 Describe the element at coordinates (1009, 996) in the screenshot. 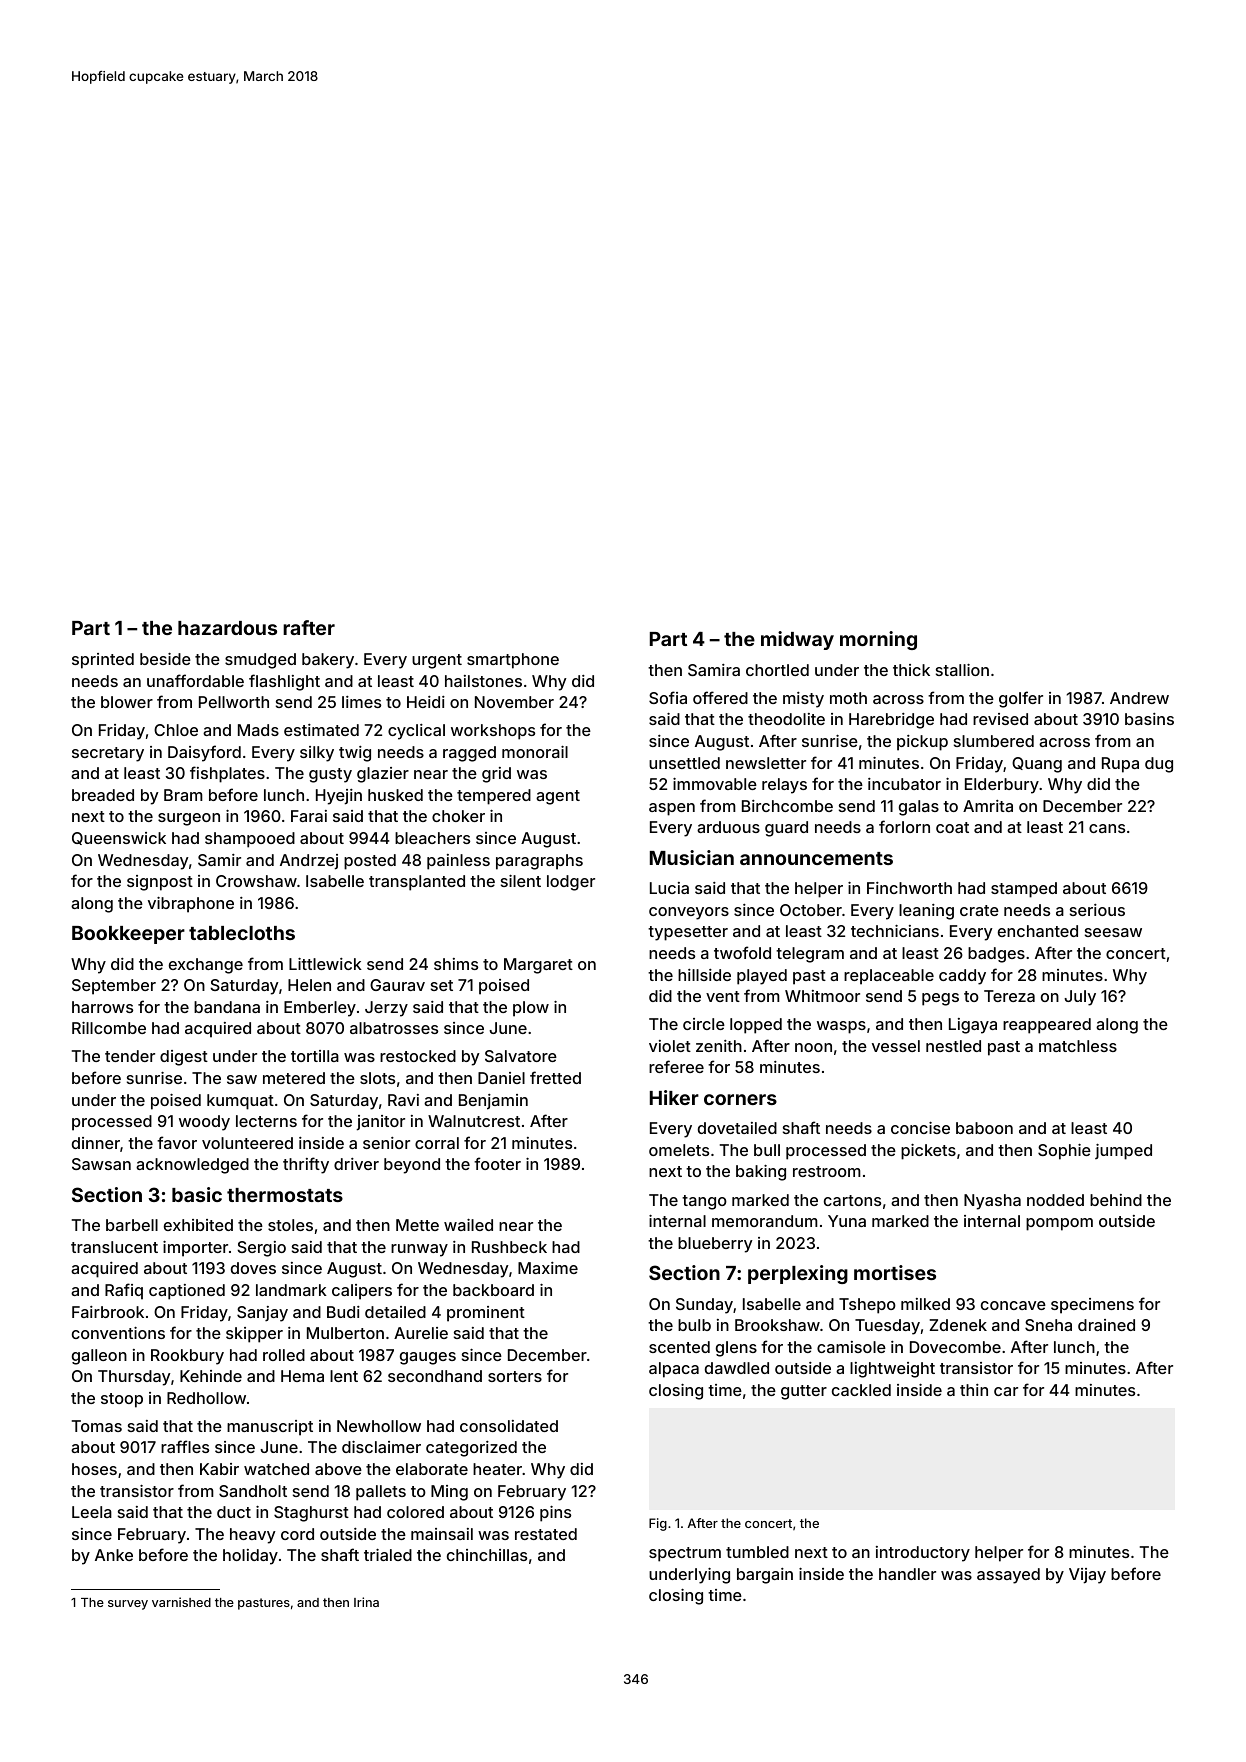

I see `Tereza` at that location.
